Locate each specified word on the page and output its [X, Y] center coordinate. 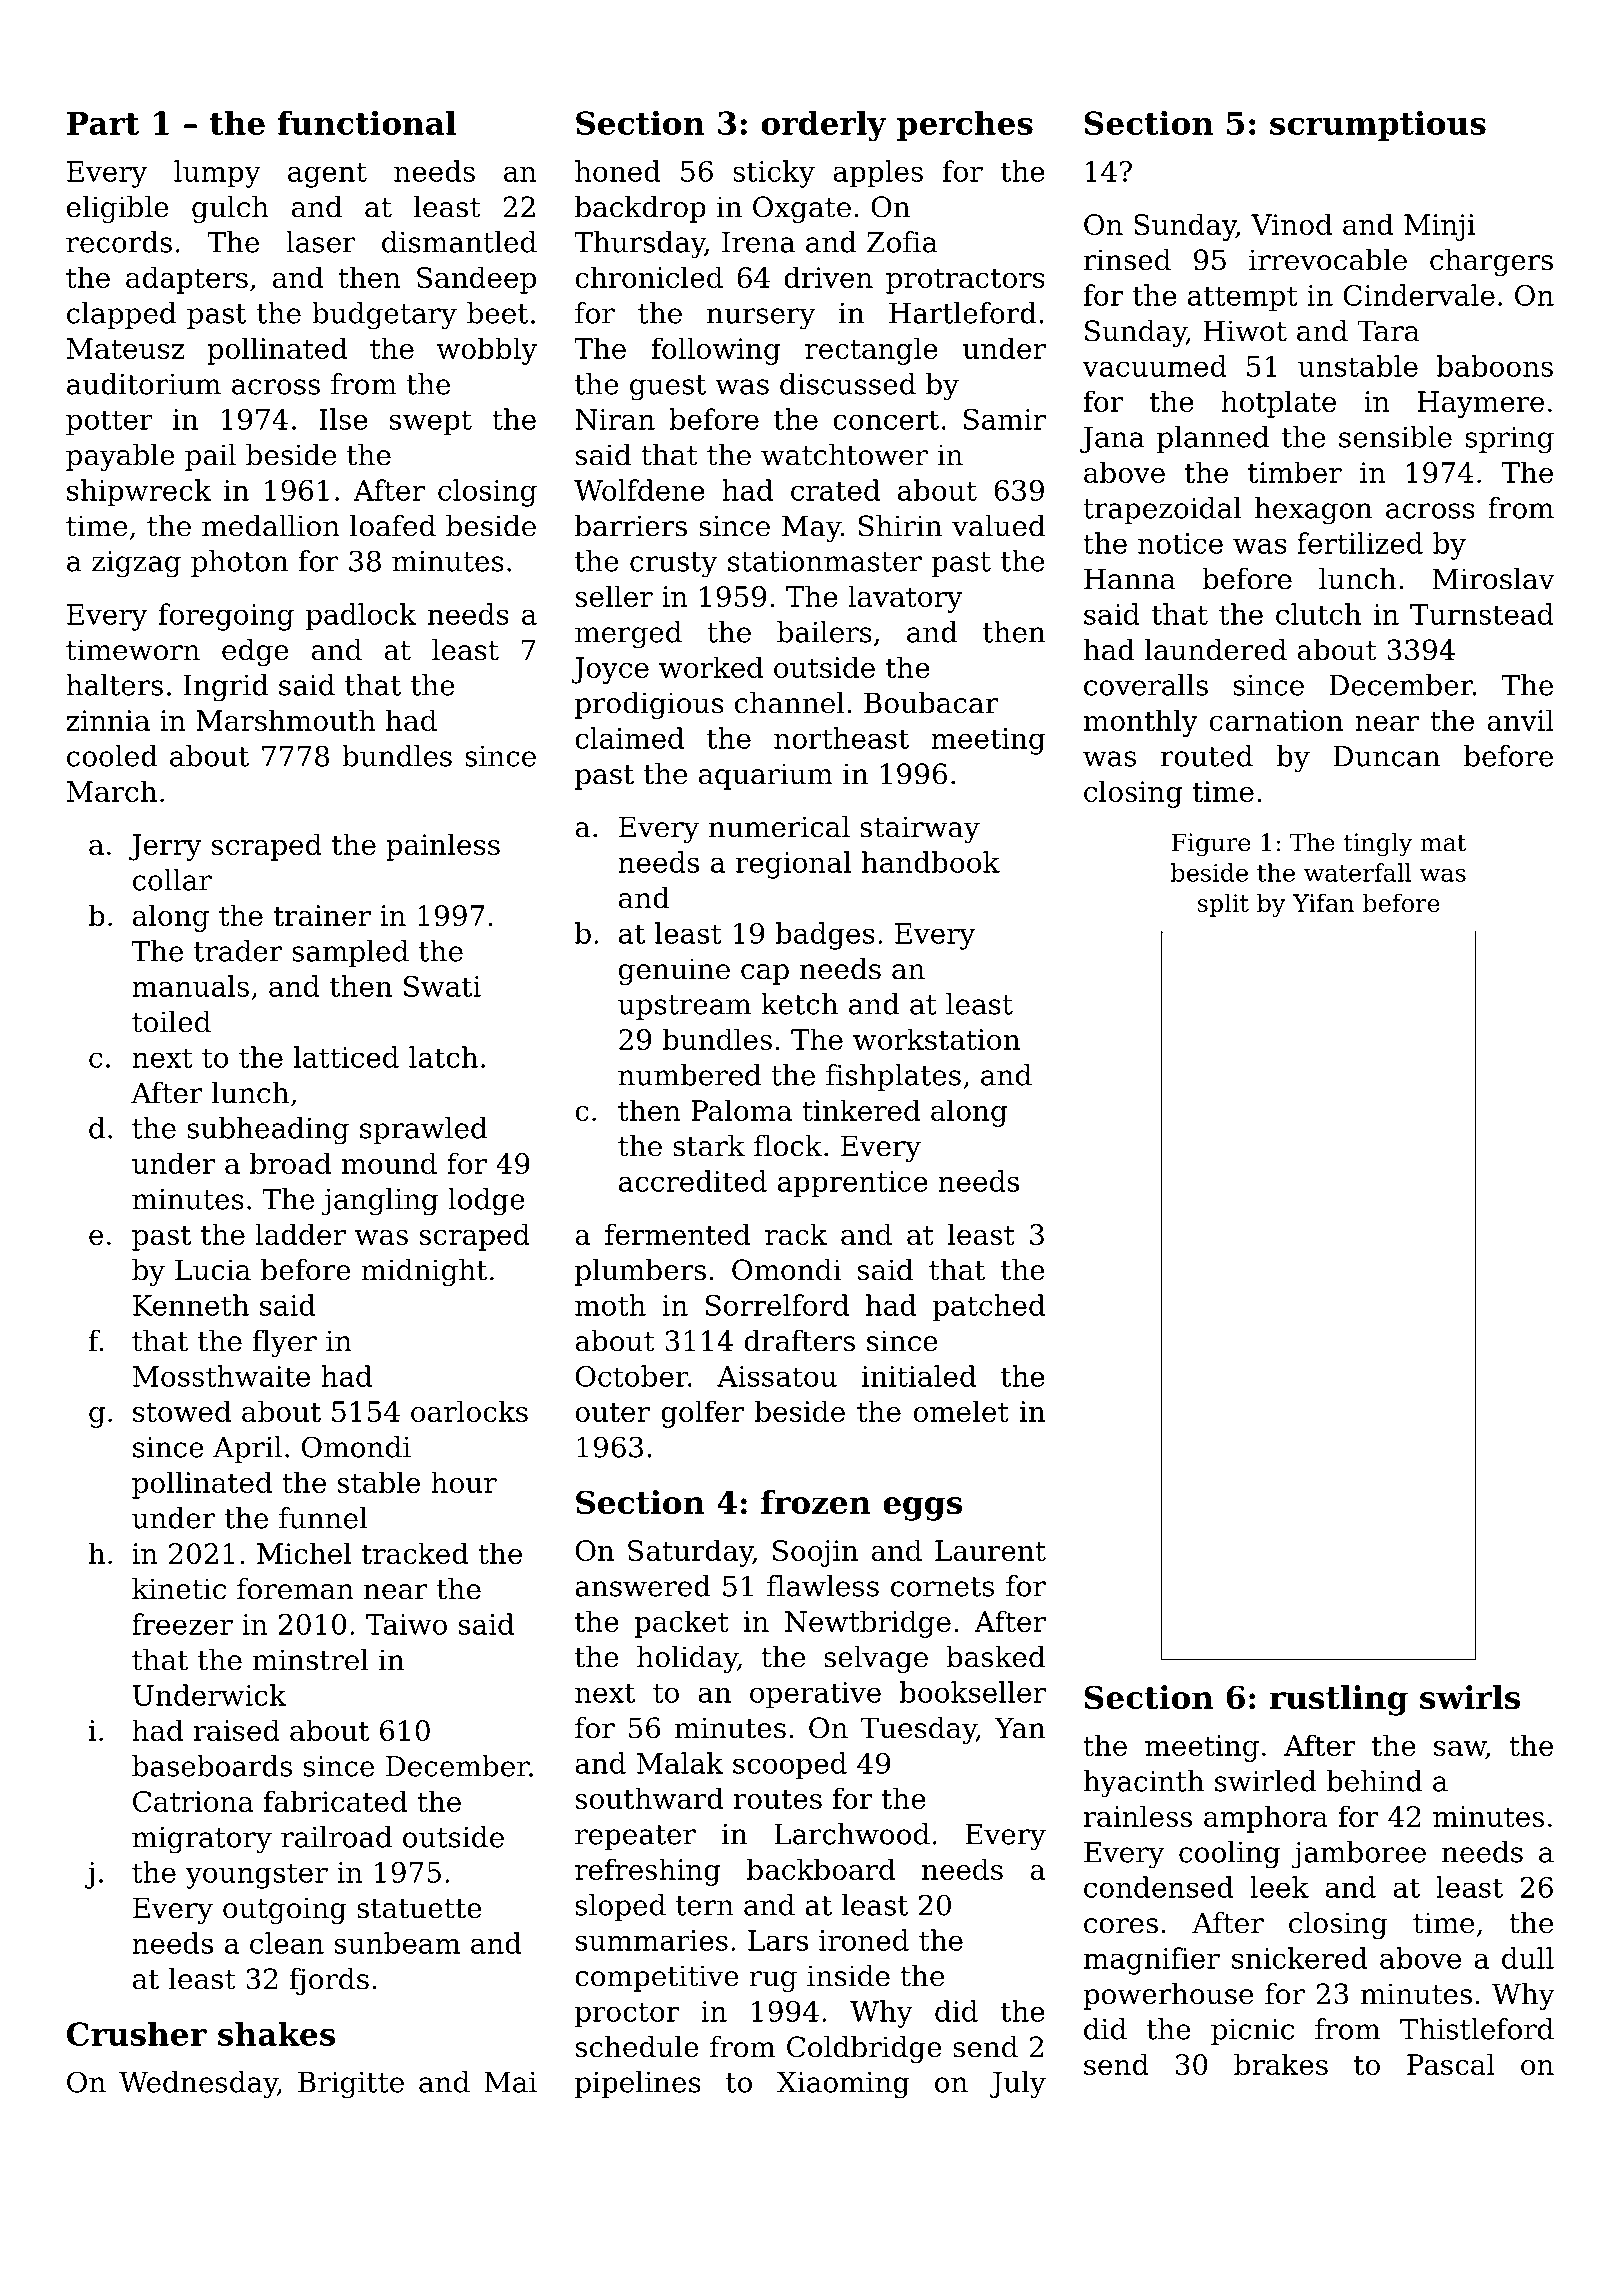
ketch [799, 1004]
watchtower [844, 455]
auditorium [144, 384]
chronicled [649, 277]
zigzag [136, 564]
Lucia [213, 1270]
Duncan [1387, 756]
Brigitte [351, 2085]
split [1223, 905]
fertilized [1360, 543]
